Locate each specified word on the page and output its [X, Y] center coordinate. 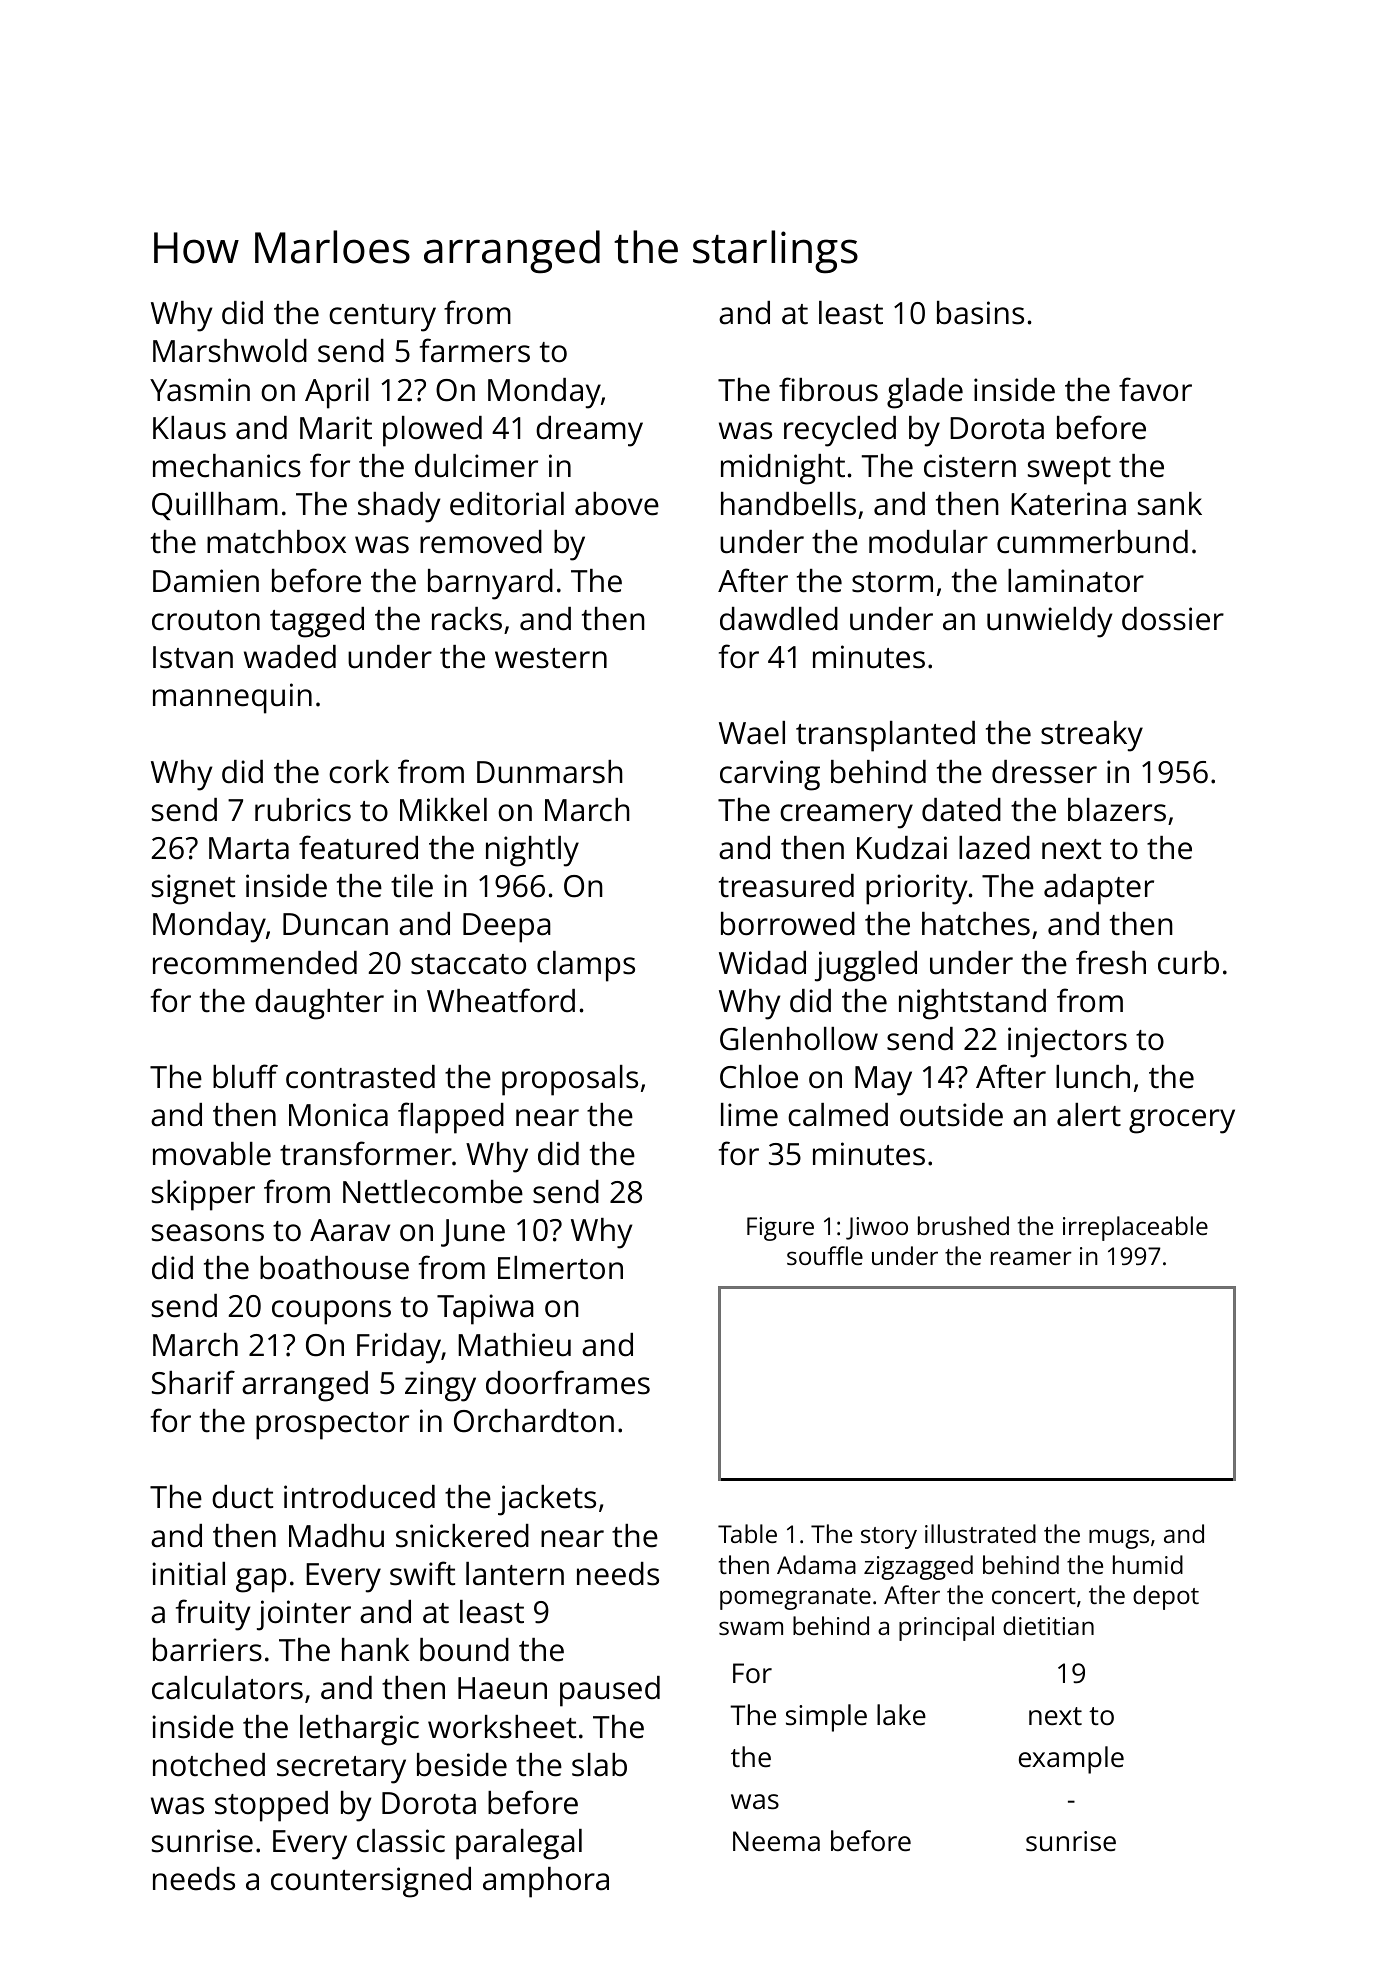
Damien [206, 581]
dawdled [779, 619]
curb [1188, 963]
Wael [752, 733]
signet [193, 889]
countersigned [371, 1882]
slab [599, 1765]
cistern [970, 466]
